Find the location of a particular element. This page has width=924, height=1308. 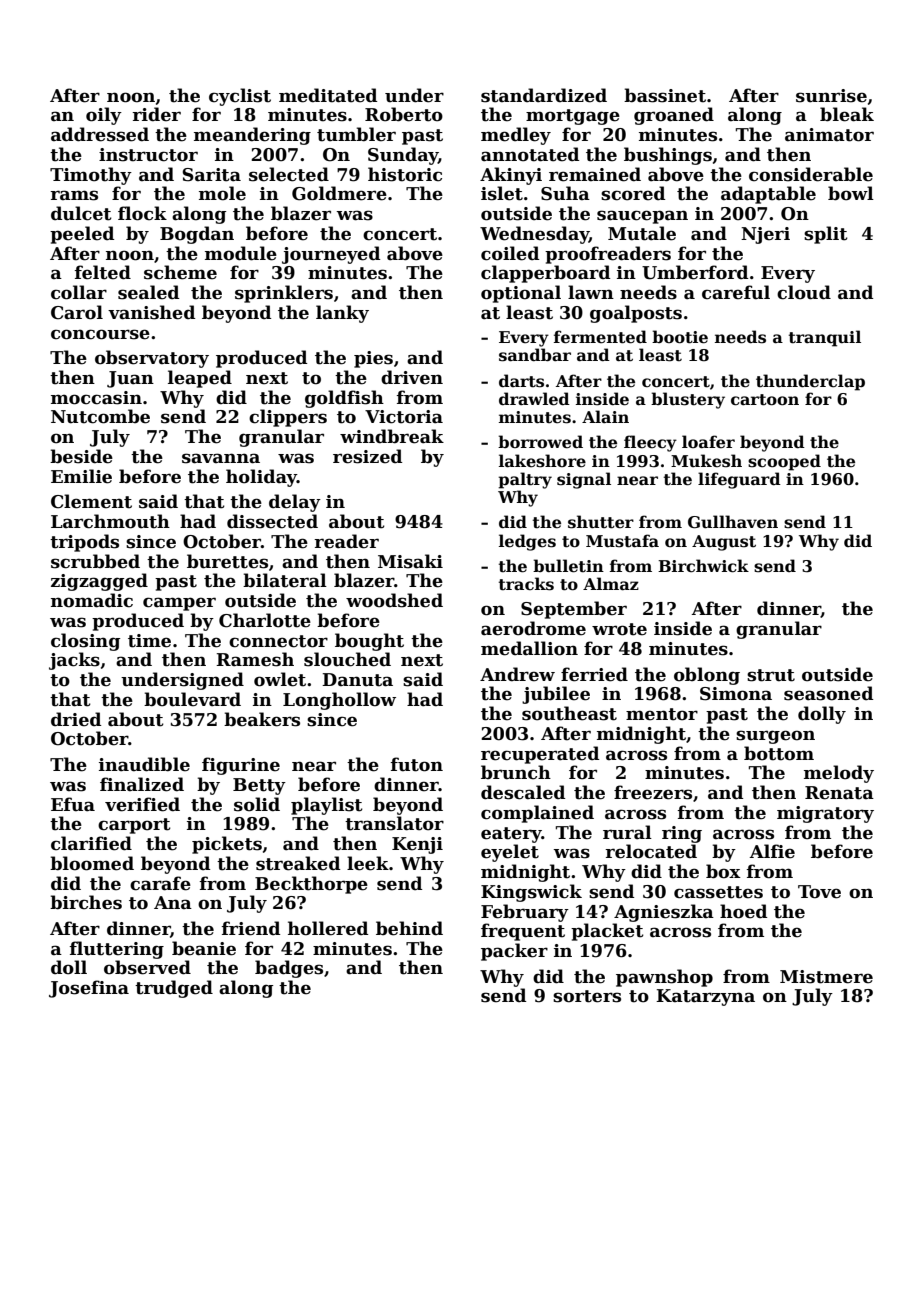

rider is located at coordinates (156, 114).
